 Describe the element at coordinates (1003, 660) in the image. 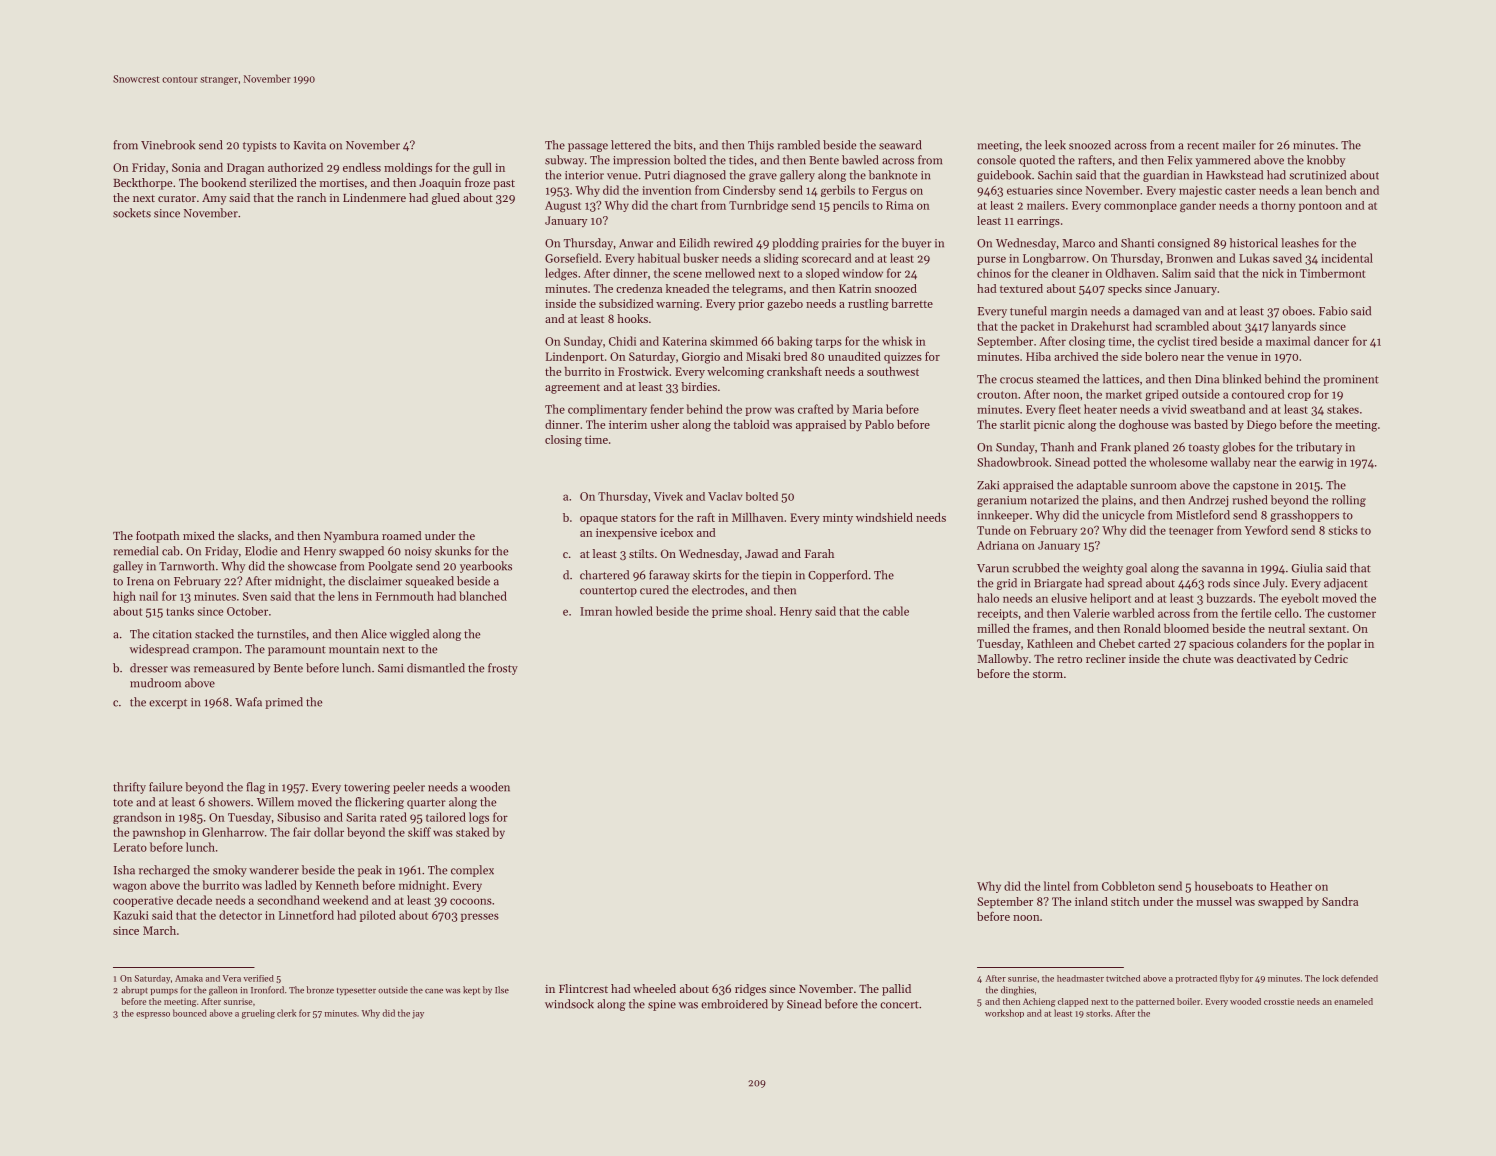

I see `Mallowby` at that location.
